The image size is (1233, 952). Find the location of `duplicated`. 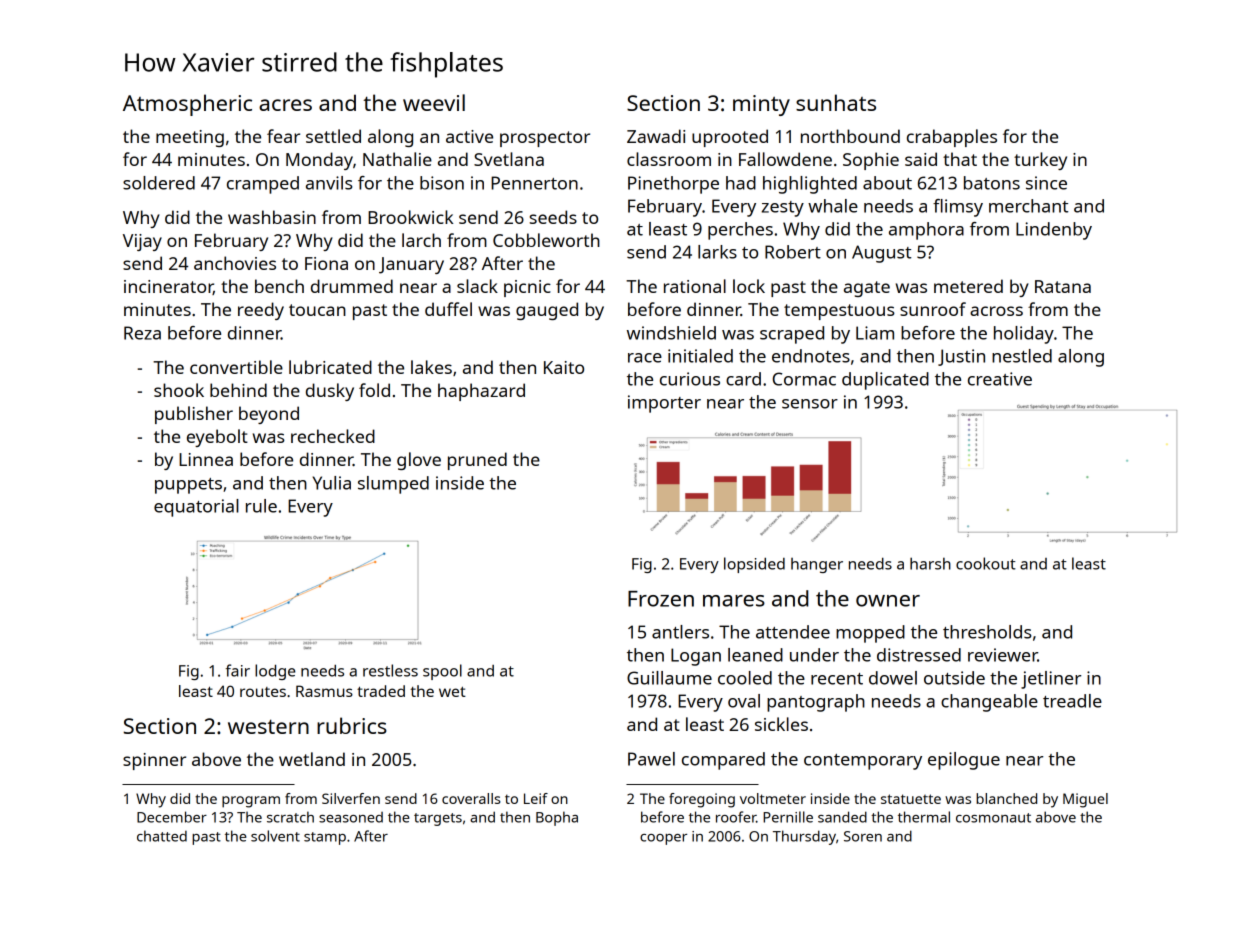

duplicated is located at coordinates (885, 381).
